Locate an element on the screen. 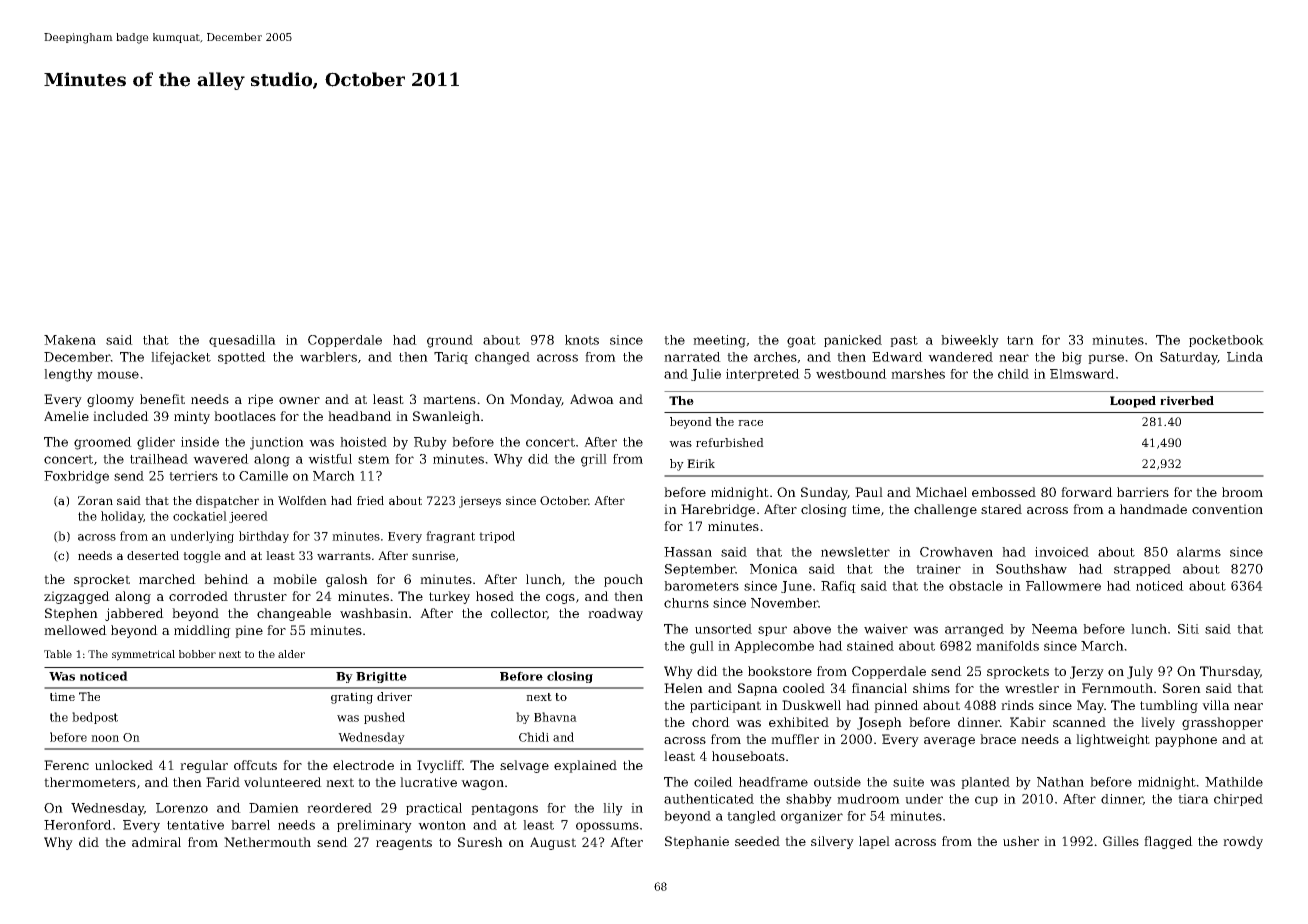 Image resolution: width=1308 pixels, height=924 pixels. interpreted is located at coordinates (763, 375).
